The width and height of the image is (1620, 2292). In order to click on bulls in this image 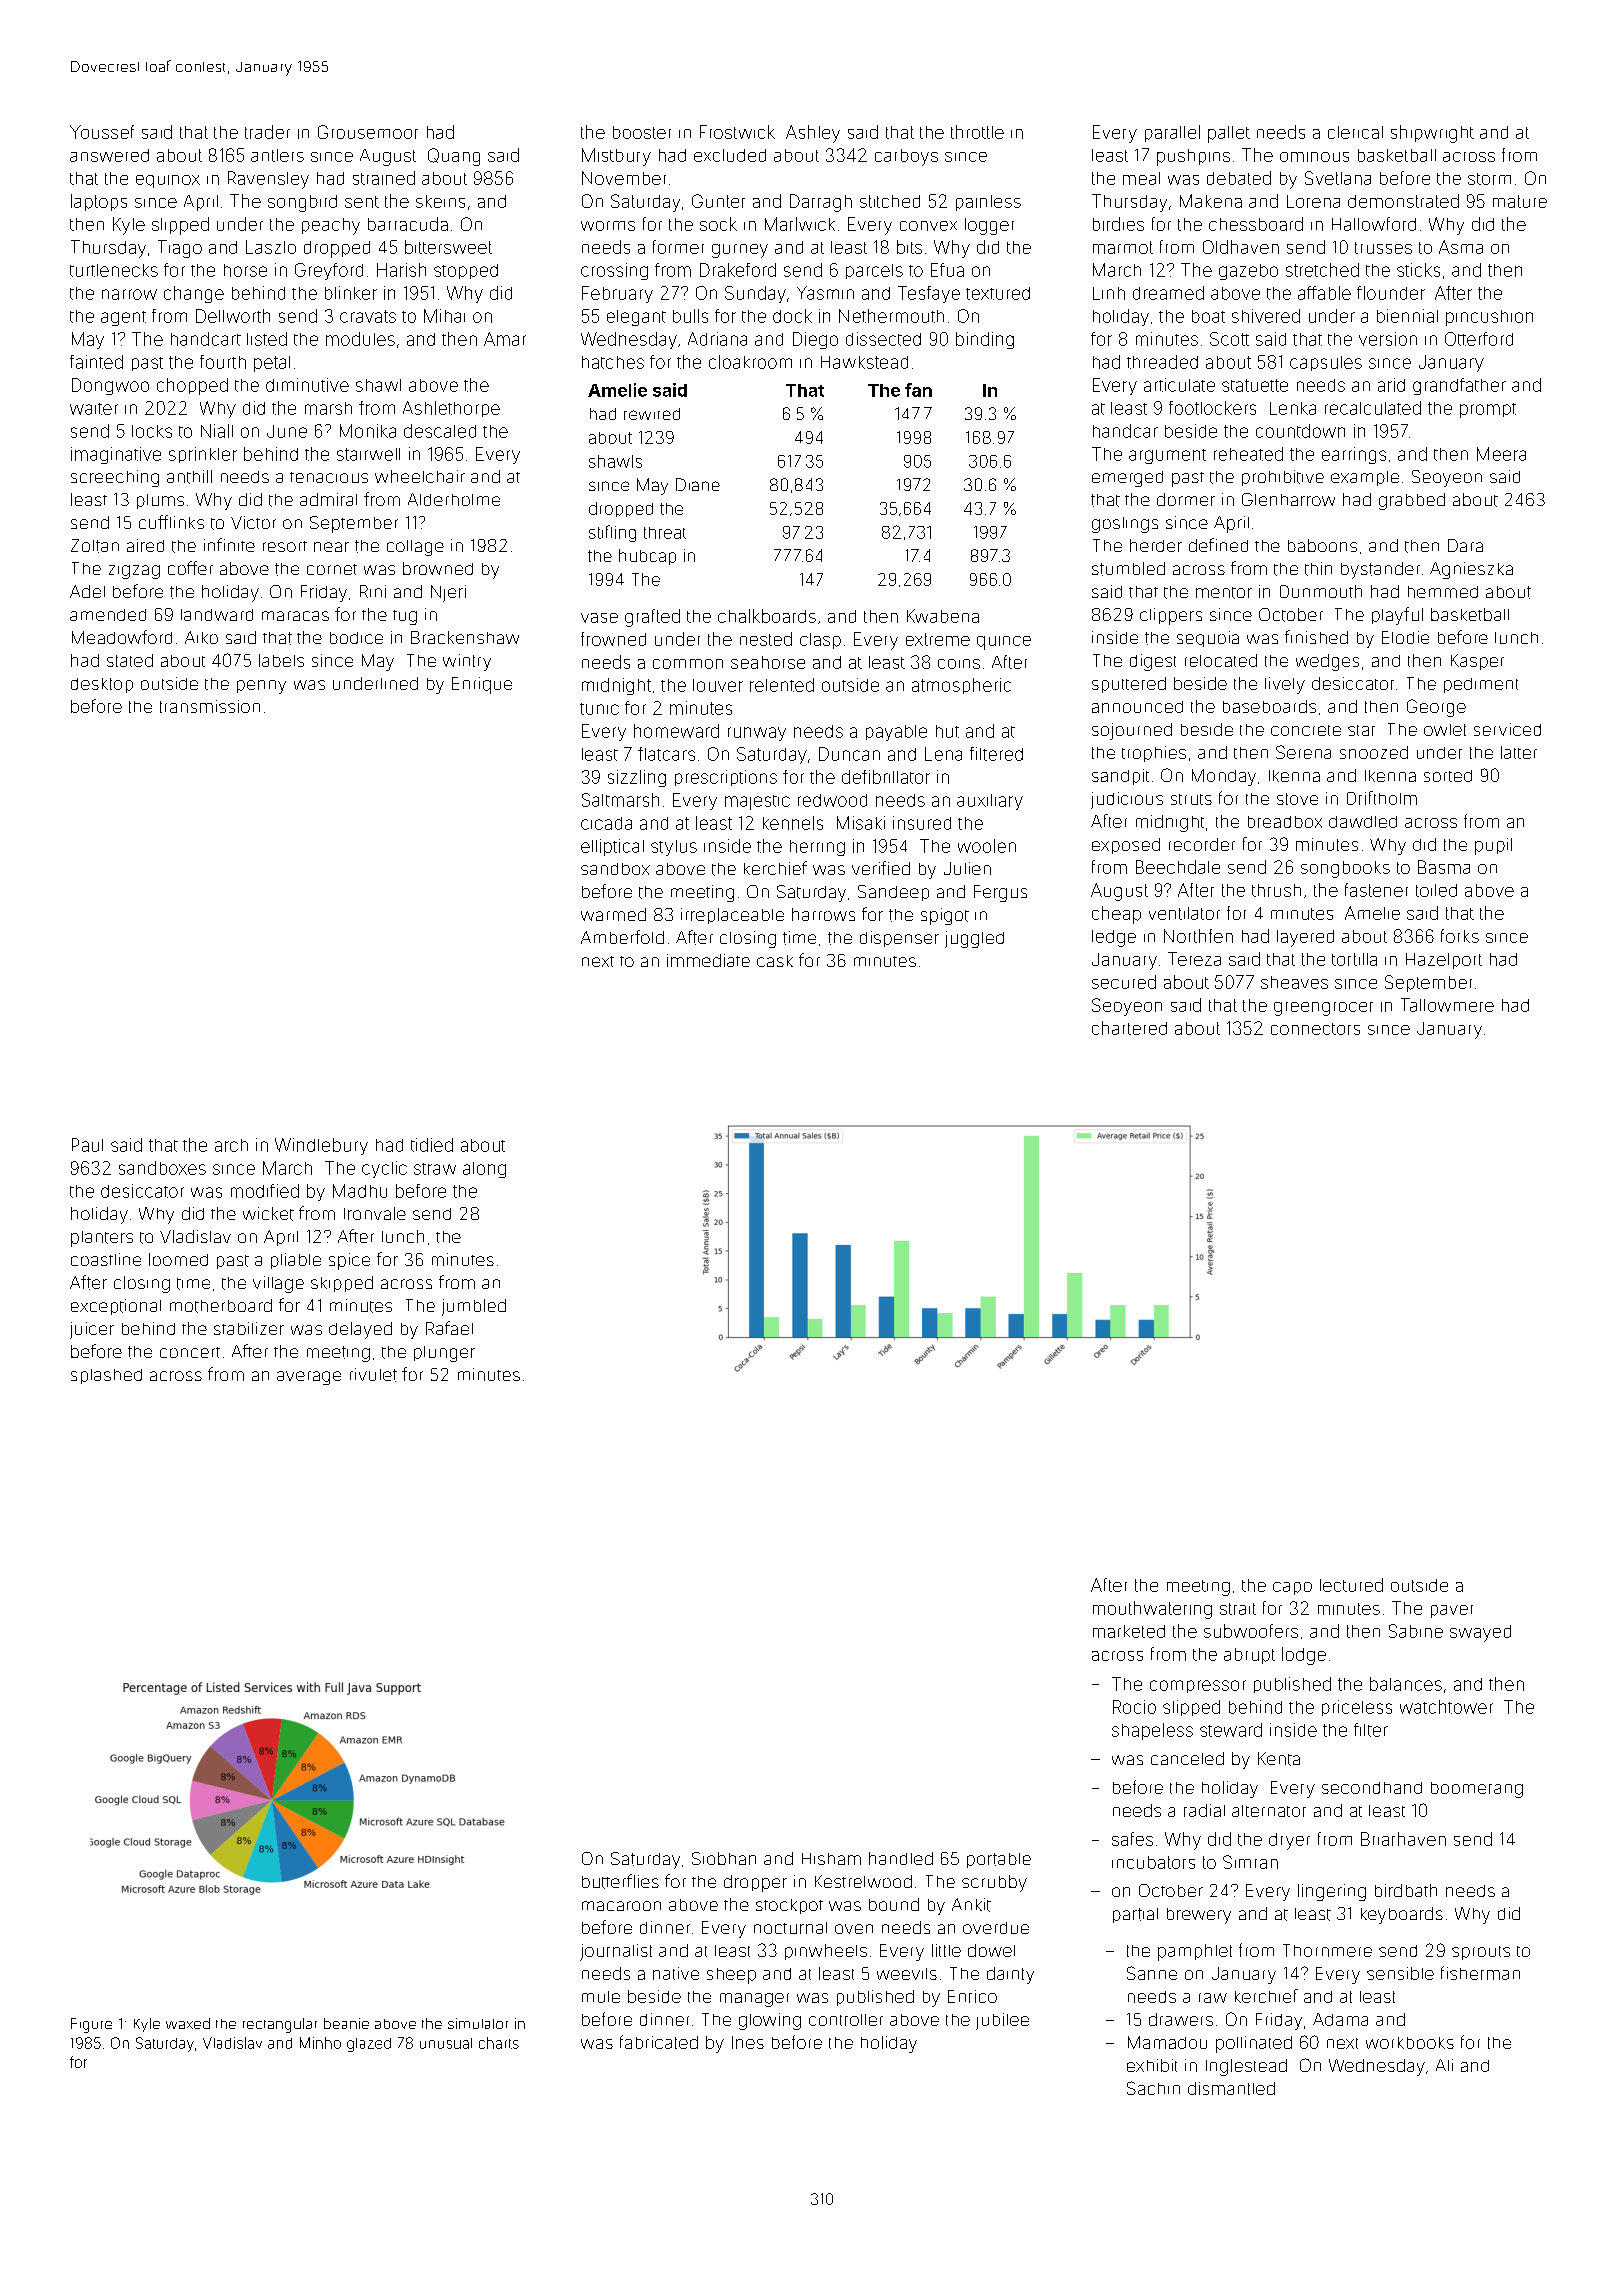, I will do `click(690, 316)`.
